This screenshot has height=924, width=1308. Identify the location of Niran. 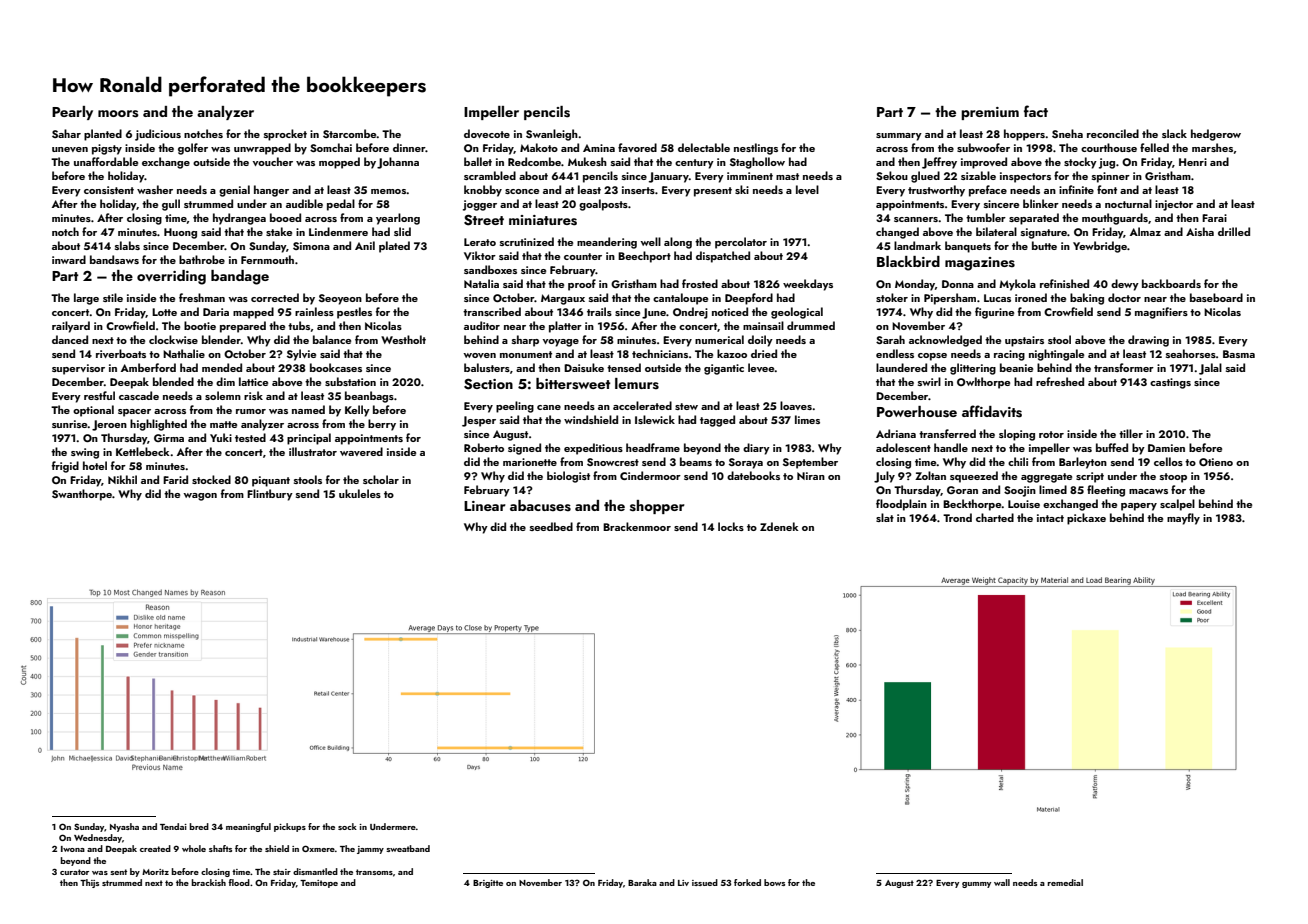
(811, 476).
